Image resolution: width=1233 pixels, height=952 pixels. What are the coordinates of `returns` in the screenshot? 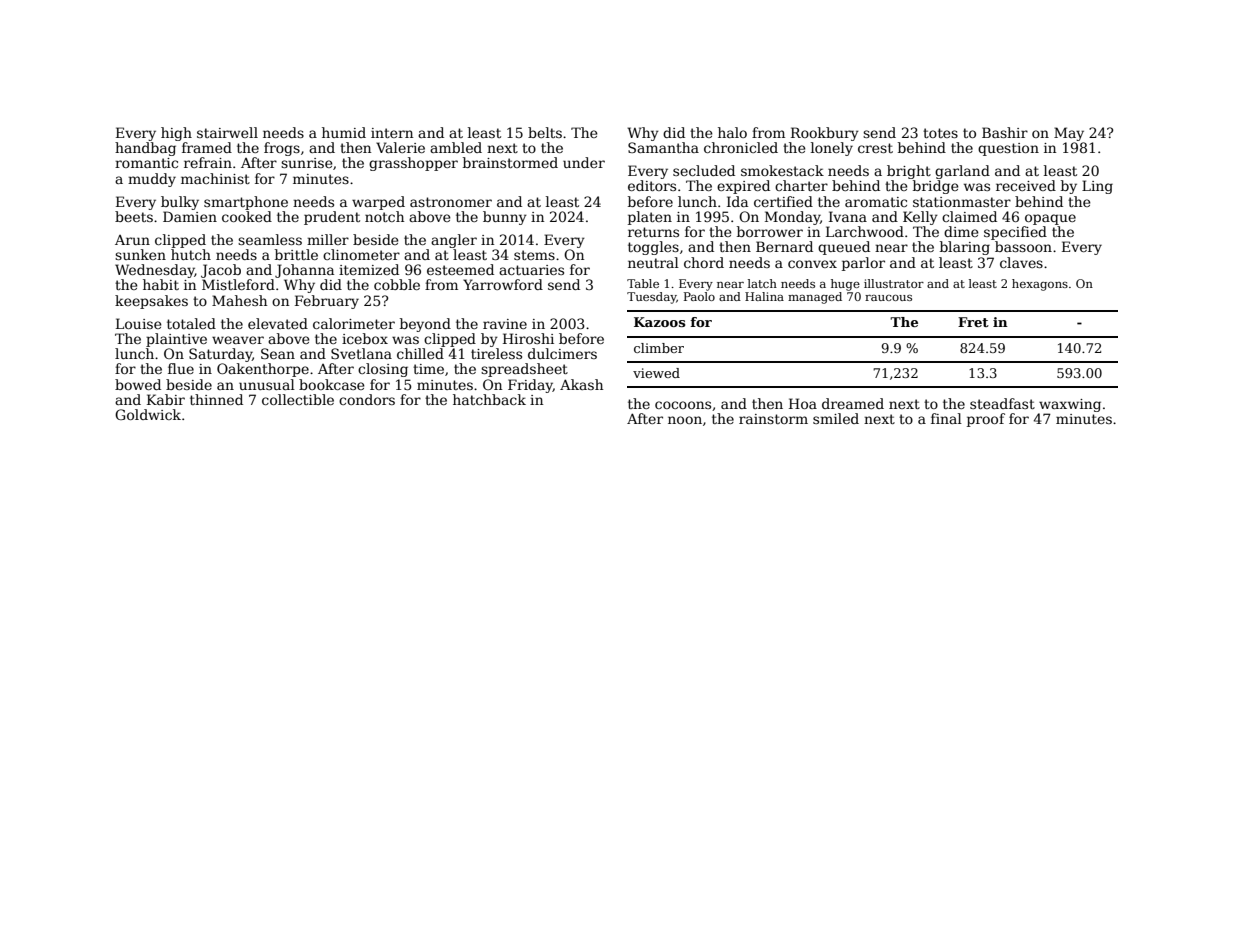 It's located at (653, 232).
